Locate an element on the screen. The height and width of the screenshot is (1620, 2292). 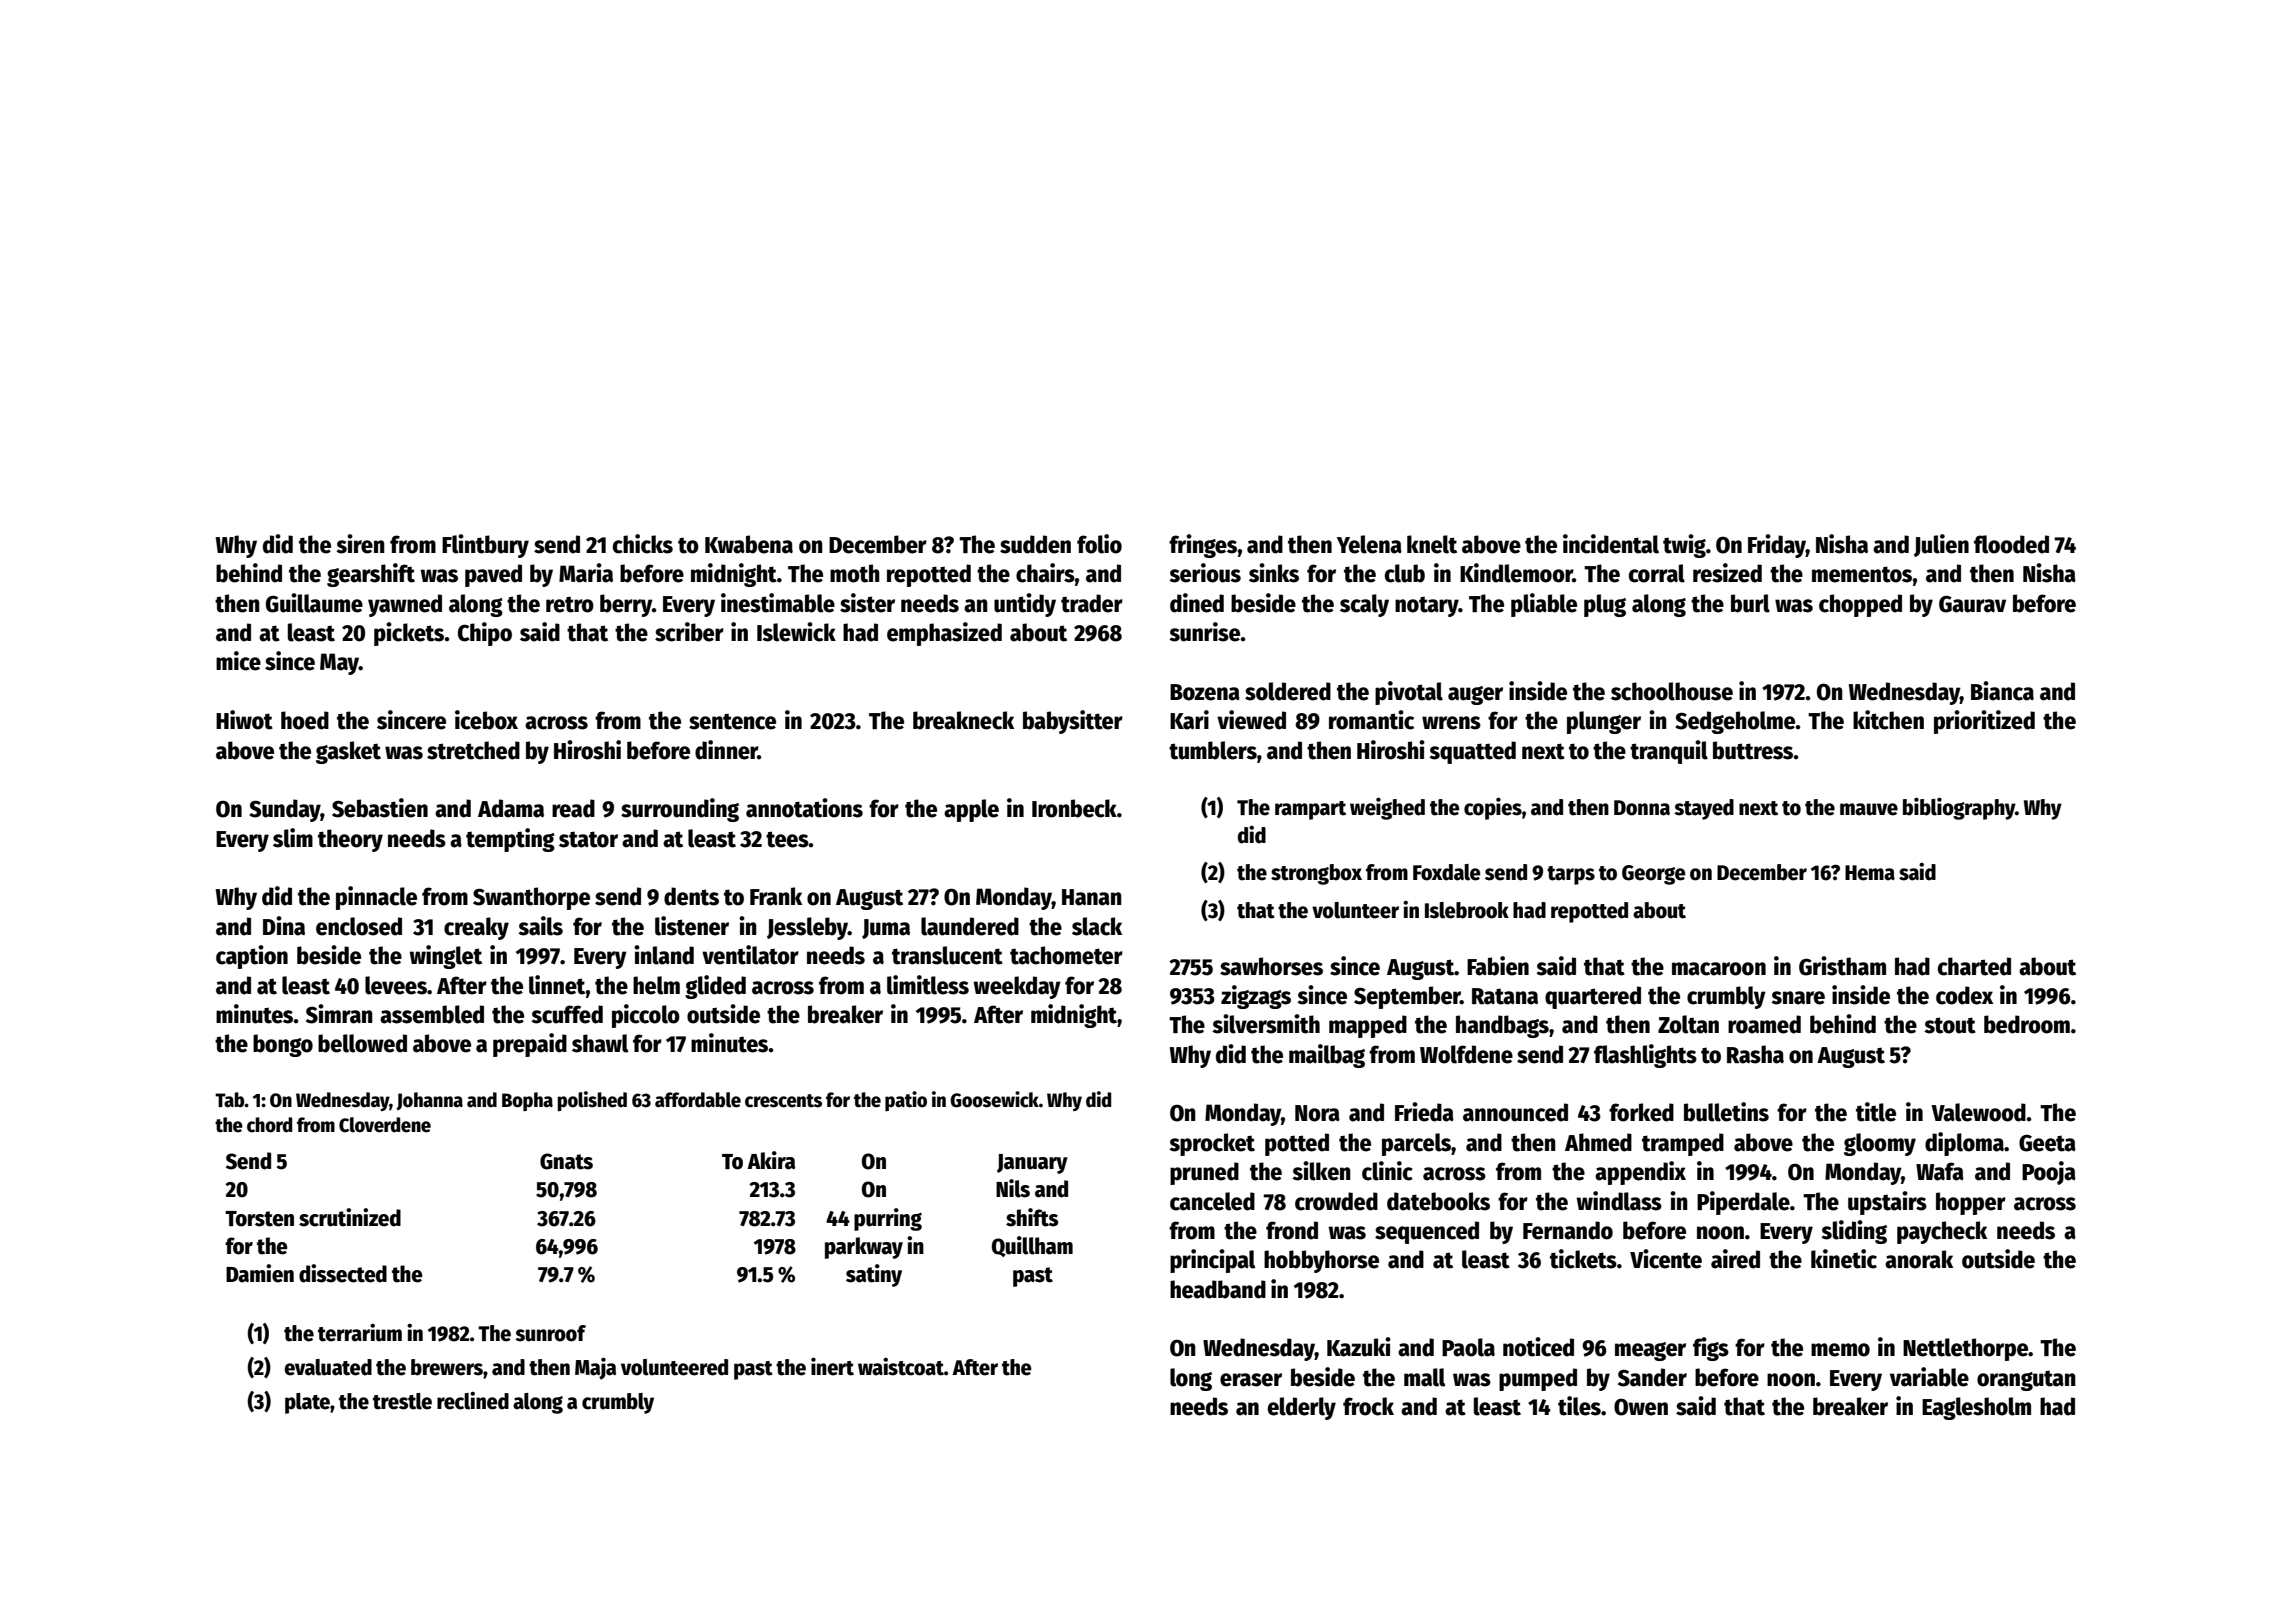
Eaglesholm is located at coordinates (1976, 1408).
